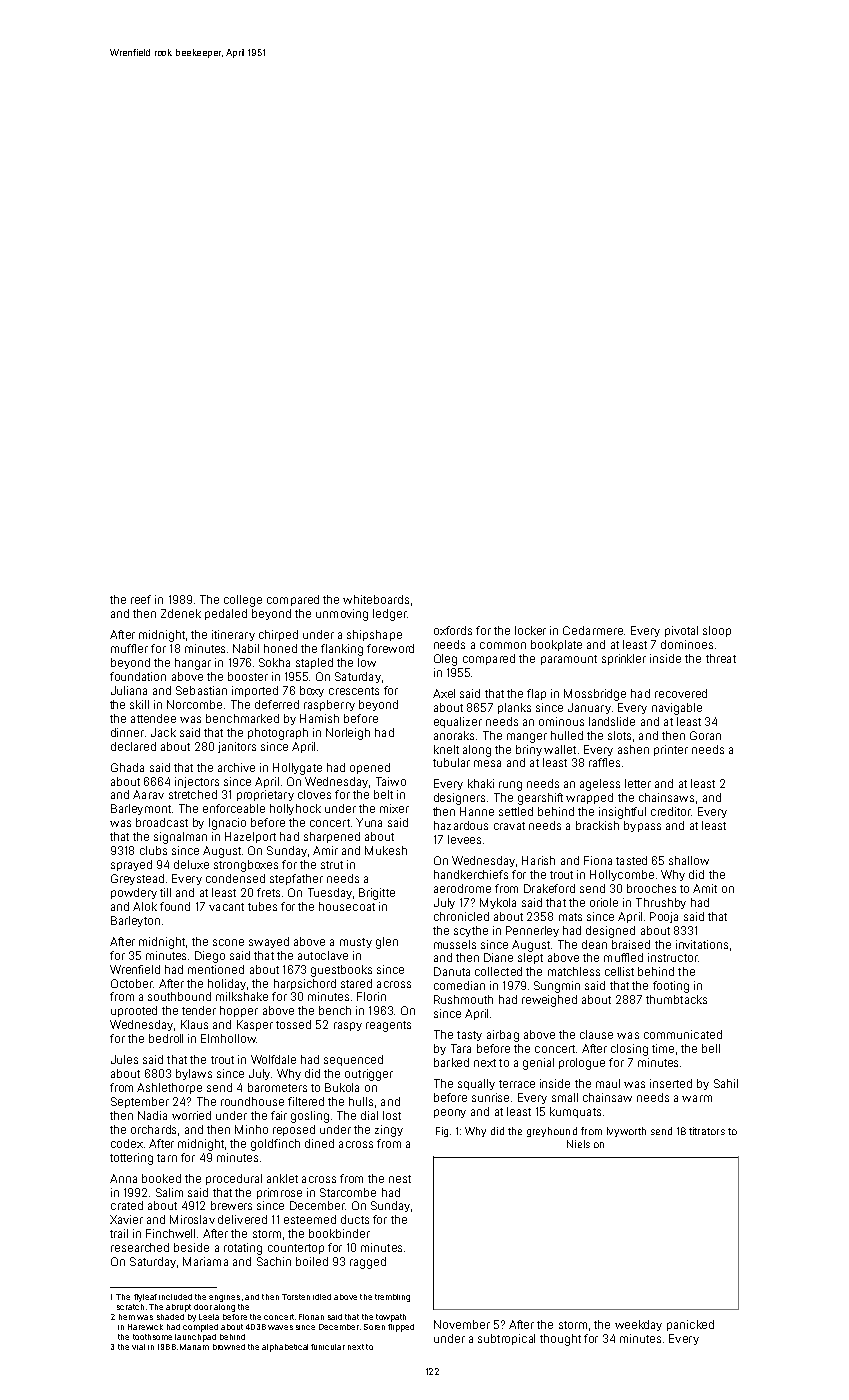 Image resolution: width=849 pixels, height=1400 pixels. Describe the element at coordinates (671, 811) in the screenshot. I see `creditor` at that location.
